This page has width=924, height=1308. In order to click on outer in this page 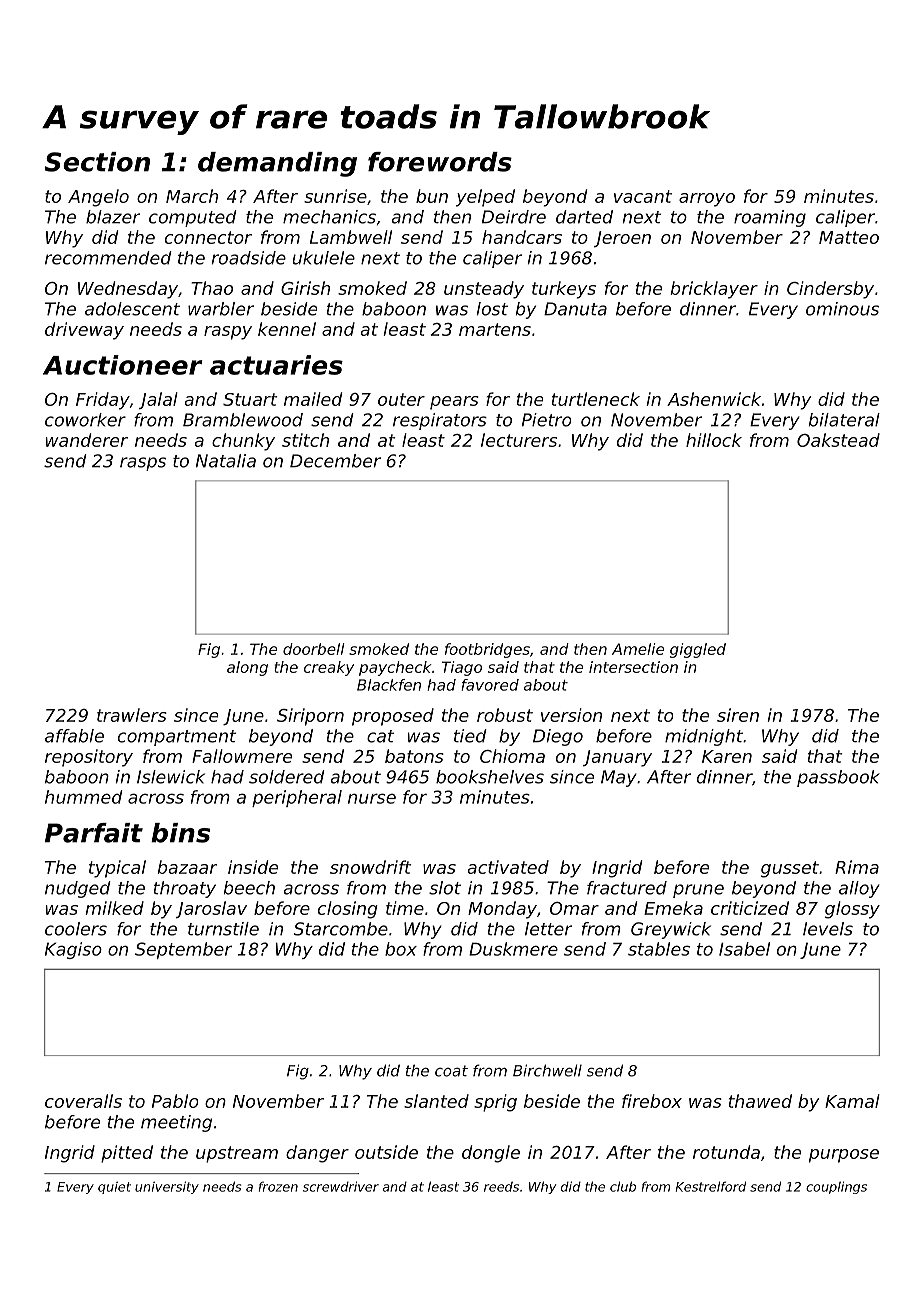, I will do `click(401, 399)`.
